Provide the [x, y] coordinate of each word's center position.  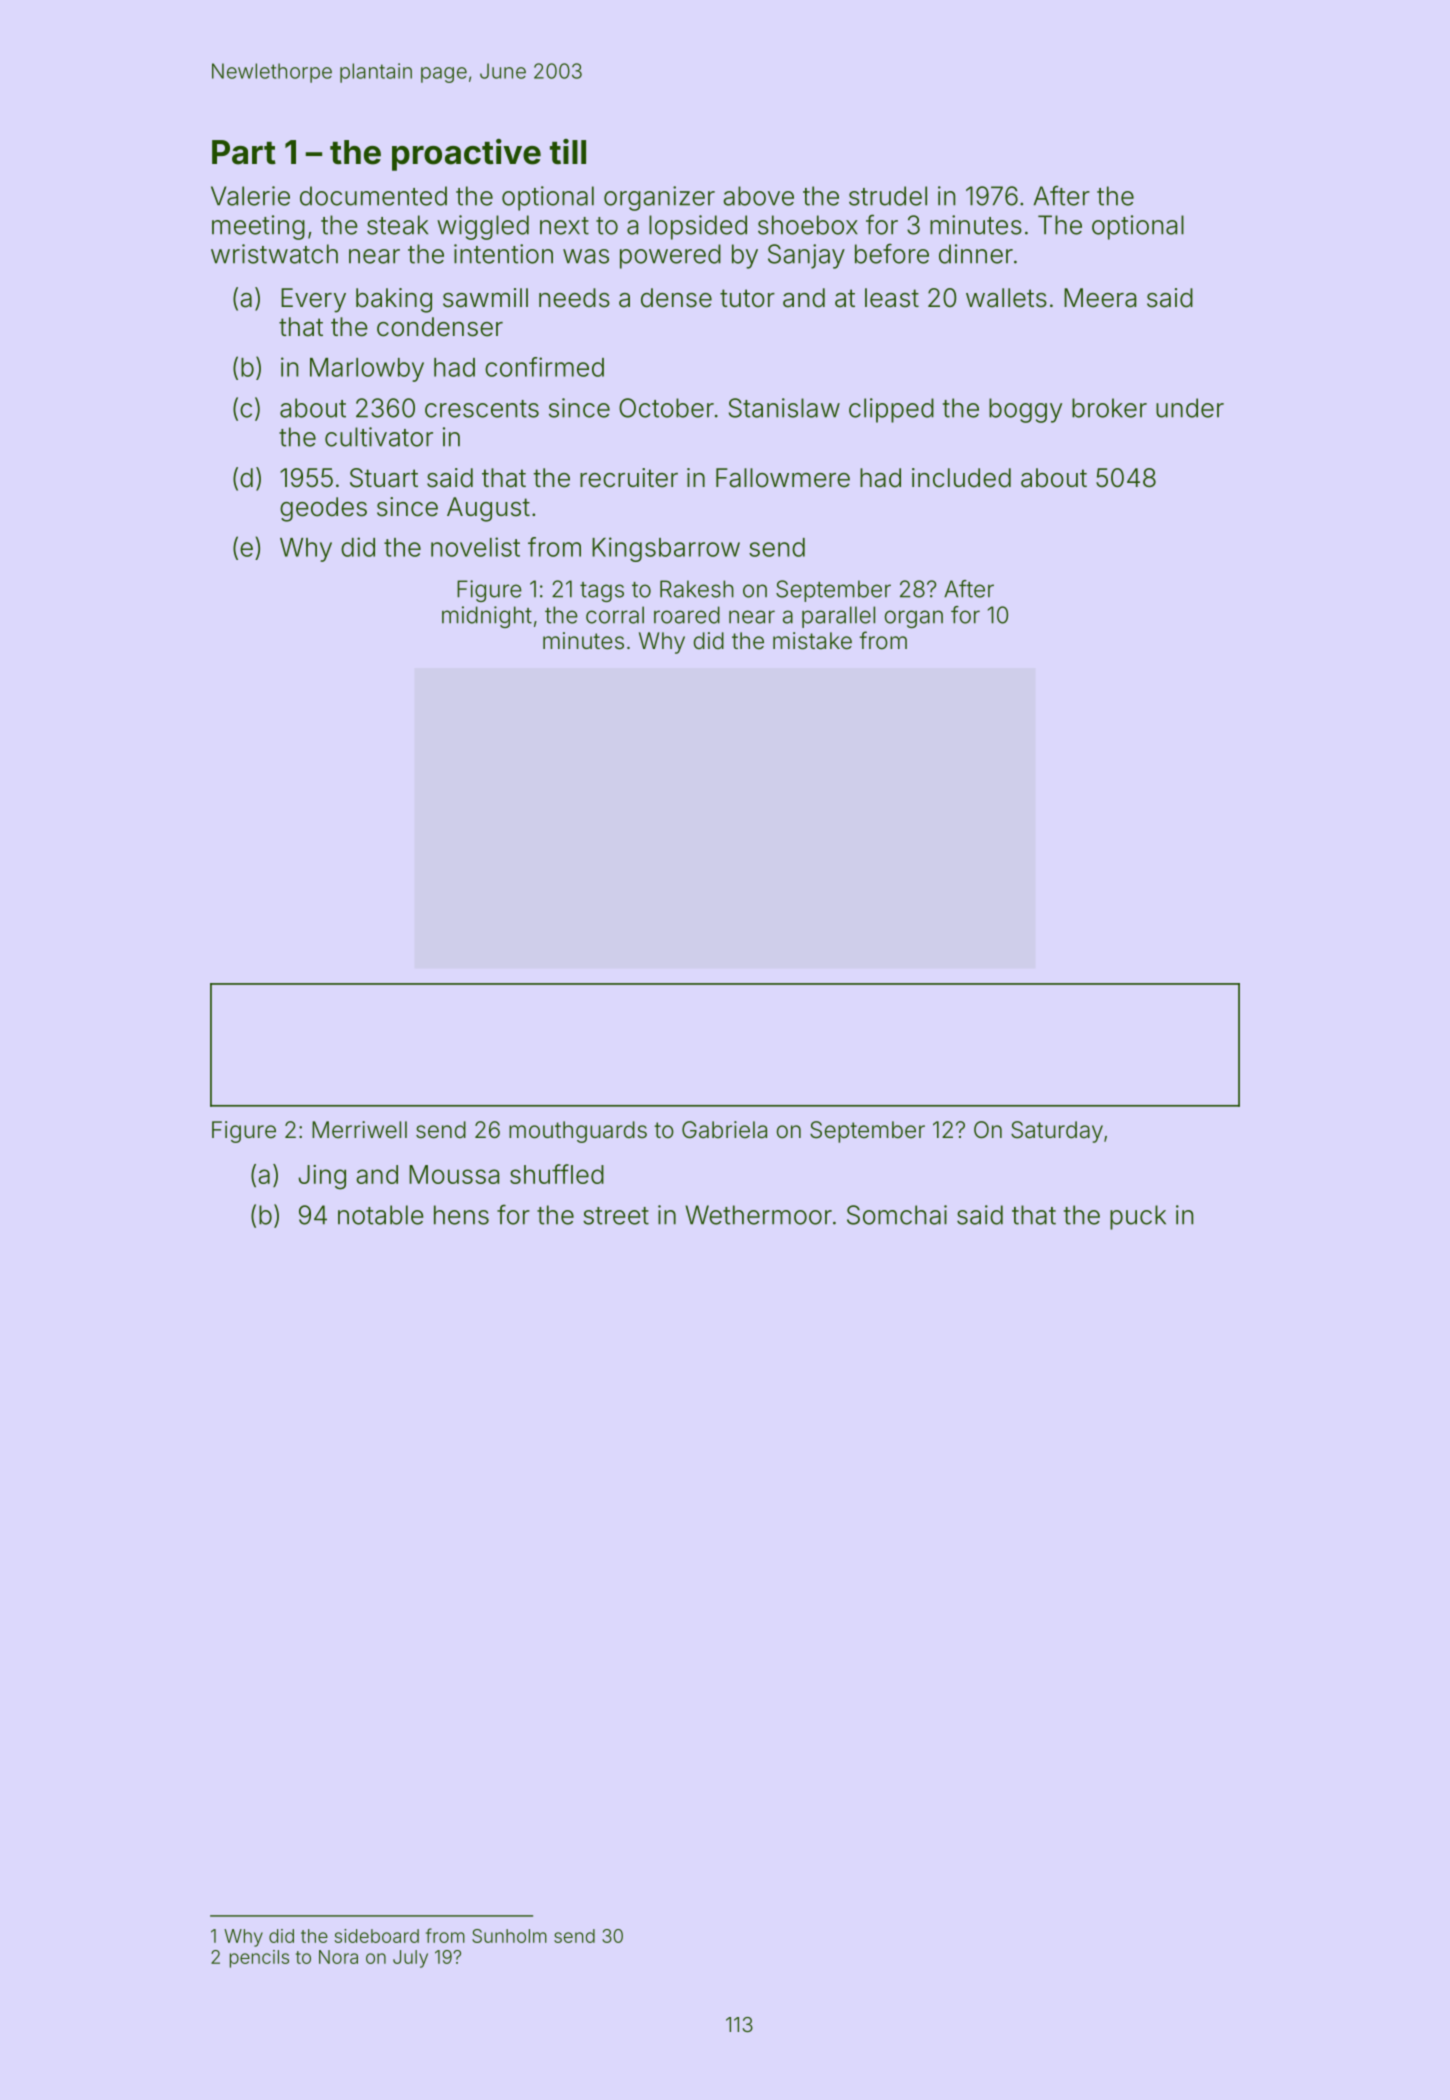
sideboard [377, 1936]
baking [394, 300]
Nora [338, 1957]
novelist [475, 547]
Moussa [454, 1174]
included [961, 478]
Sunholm [509, 1936]
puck [1138, 1217]
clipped [891, 410]
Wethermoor [758, 1215]
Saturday [1057, 1132]
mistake [812, 641]
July [410, 1959]
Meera [1100, 298]
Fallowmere [783, 478]
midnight [487, 617]
